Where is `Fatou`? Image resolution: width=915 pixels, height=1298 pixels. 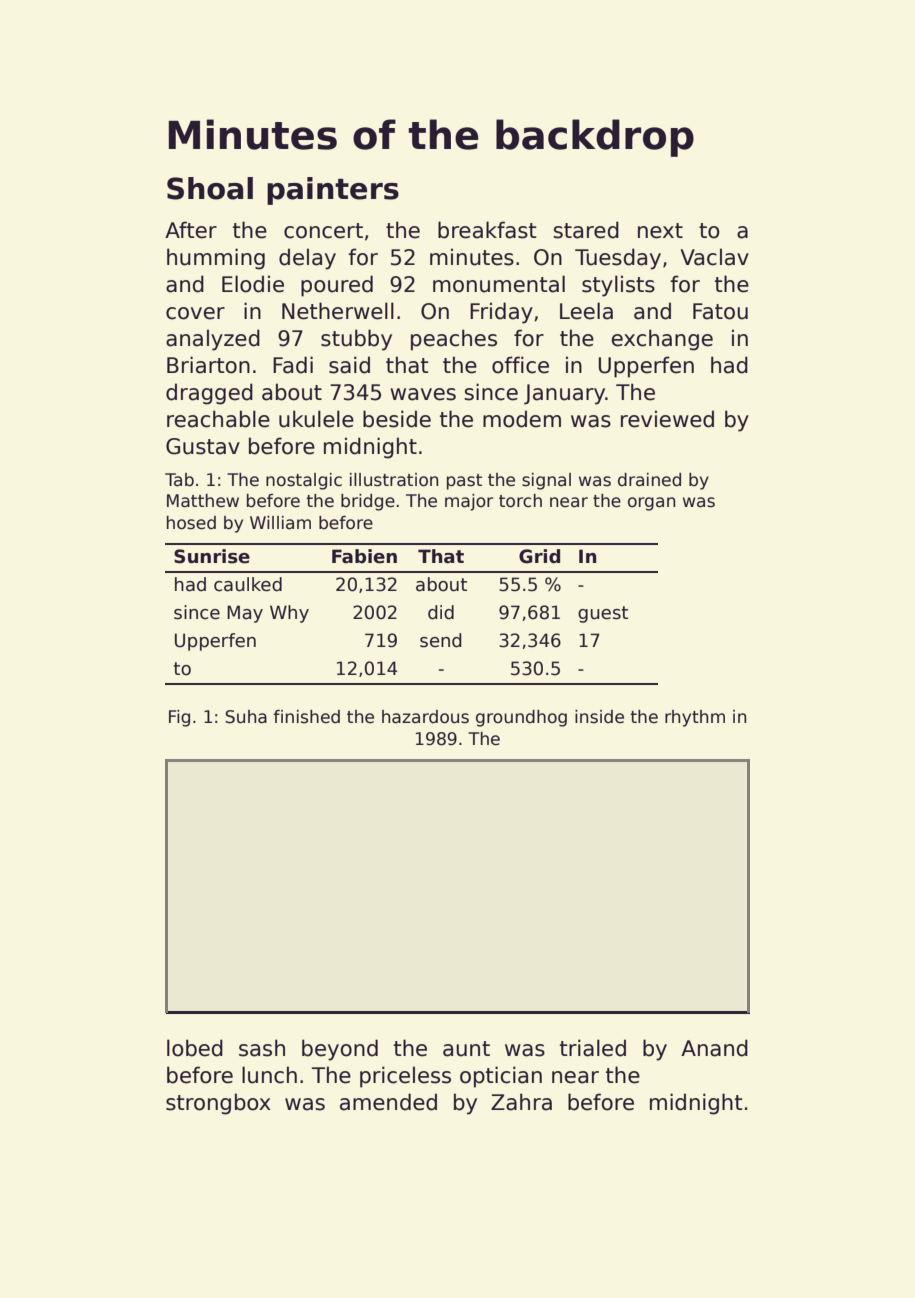 Fatou is located at coordinates (720, 311).
